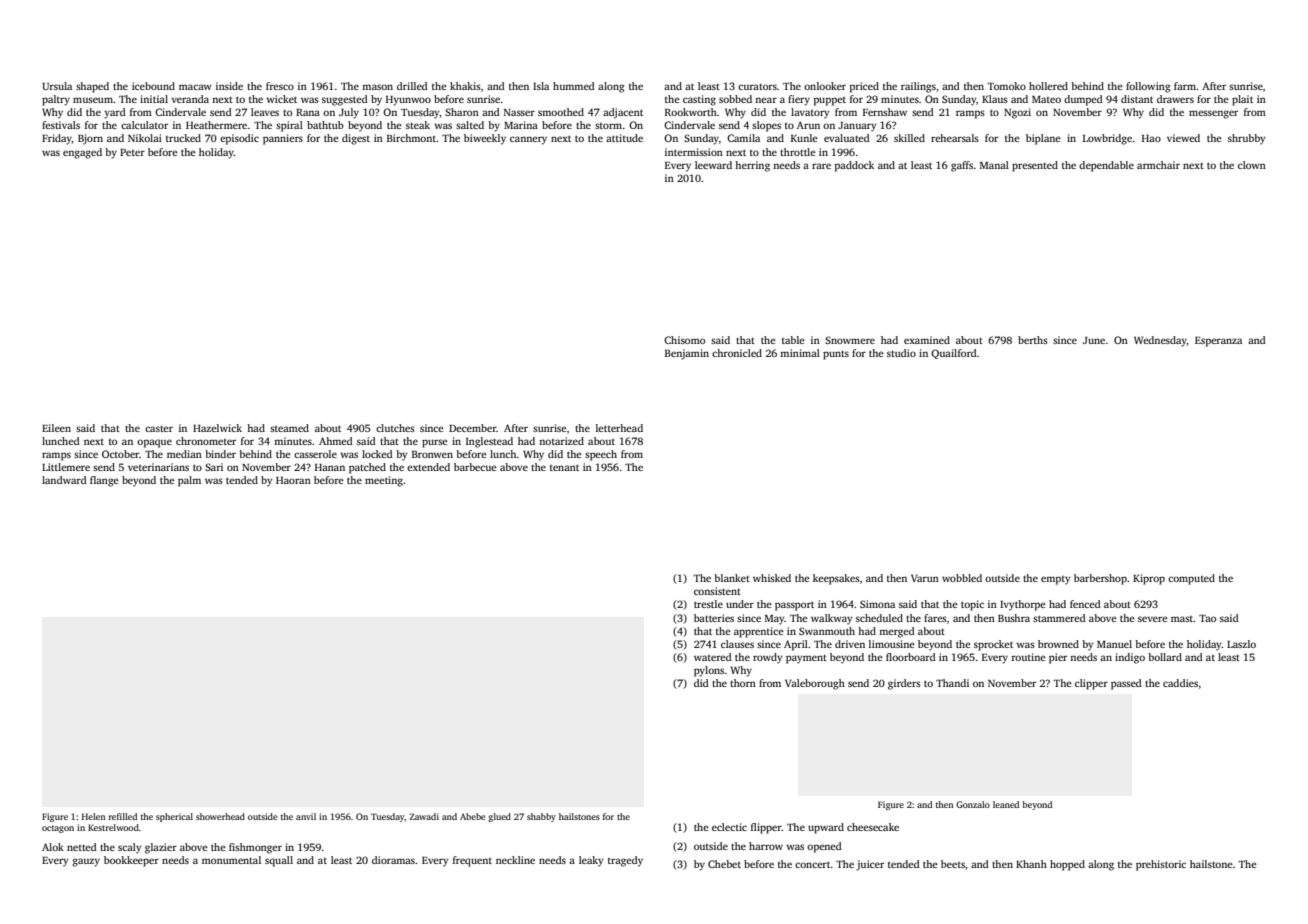 This document has height=924, width=1308. What do you see at coordinates (1035, 166) in the document?
I see `presented` at bounding box center [1035, 166].
